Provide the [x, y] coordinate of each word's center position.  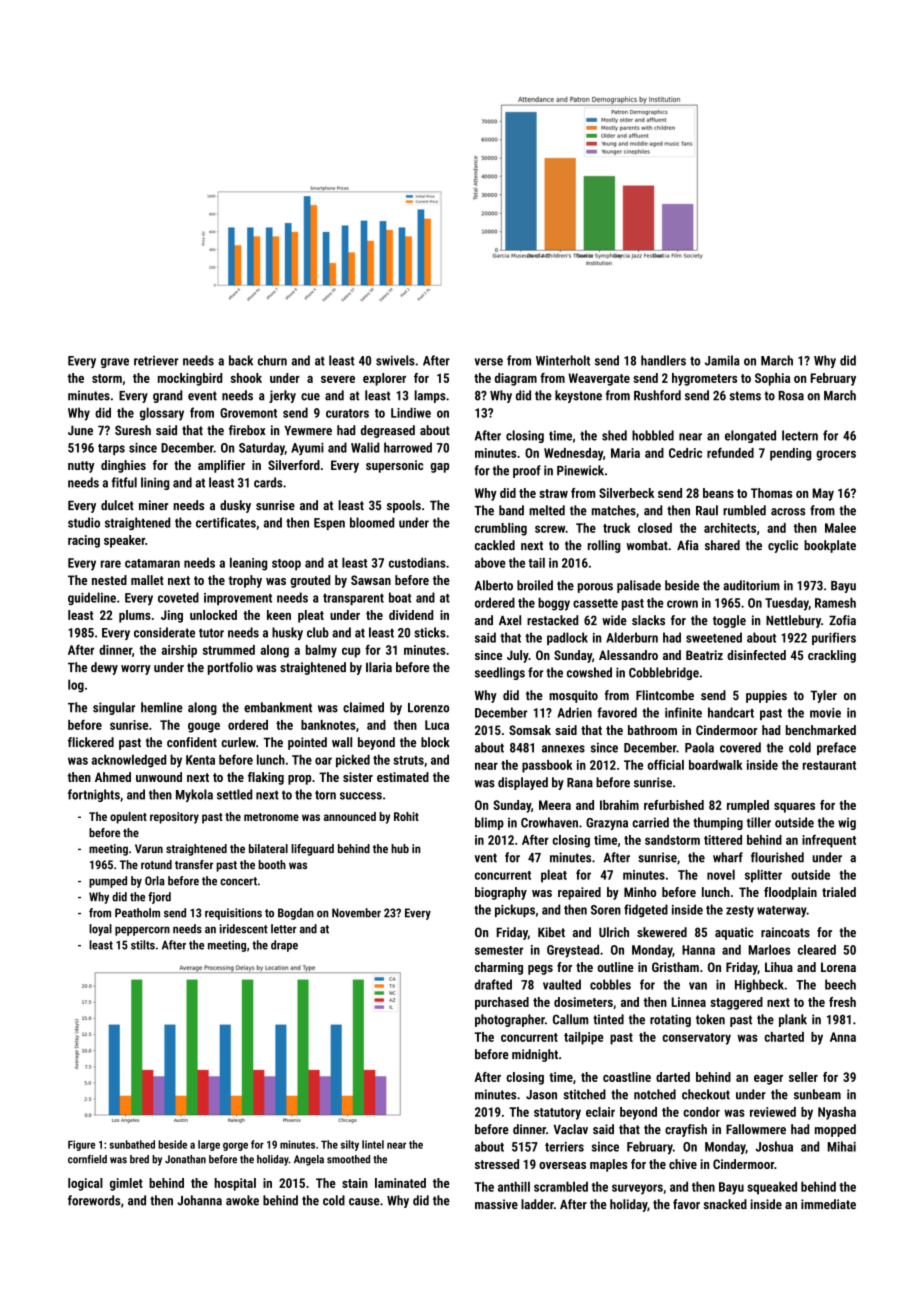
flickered [91, 742]
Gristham [675, 967]
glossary [162, 414]
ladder [537, 1204]
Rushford [657, 395]
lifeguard [312, 850]
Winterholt [563, 360]
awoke [242, 1200]
